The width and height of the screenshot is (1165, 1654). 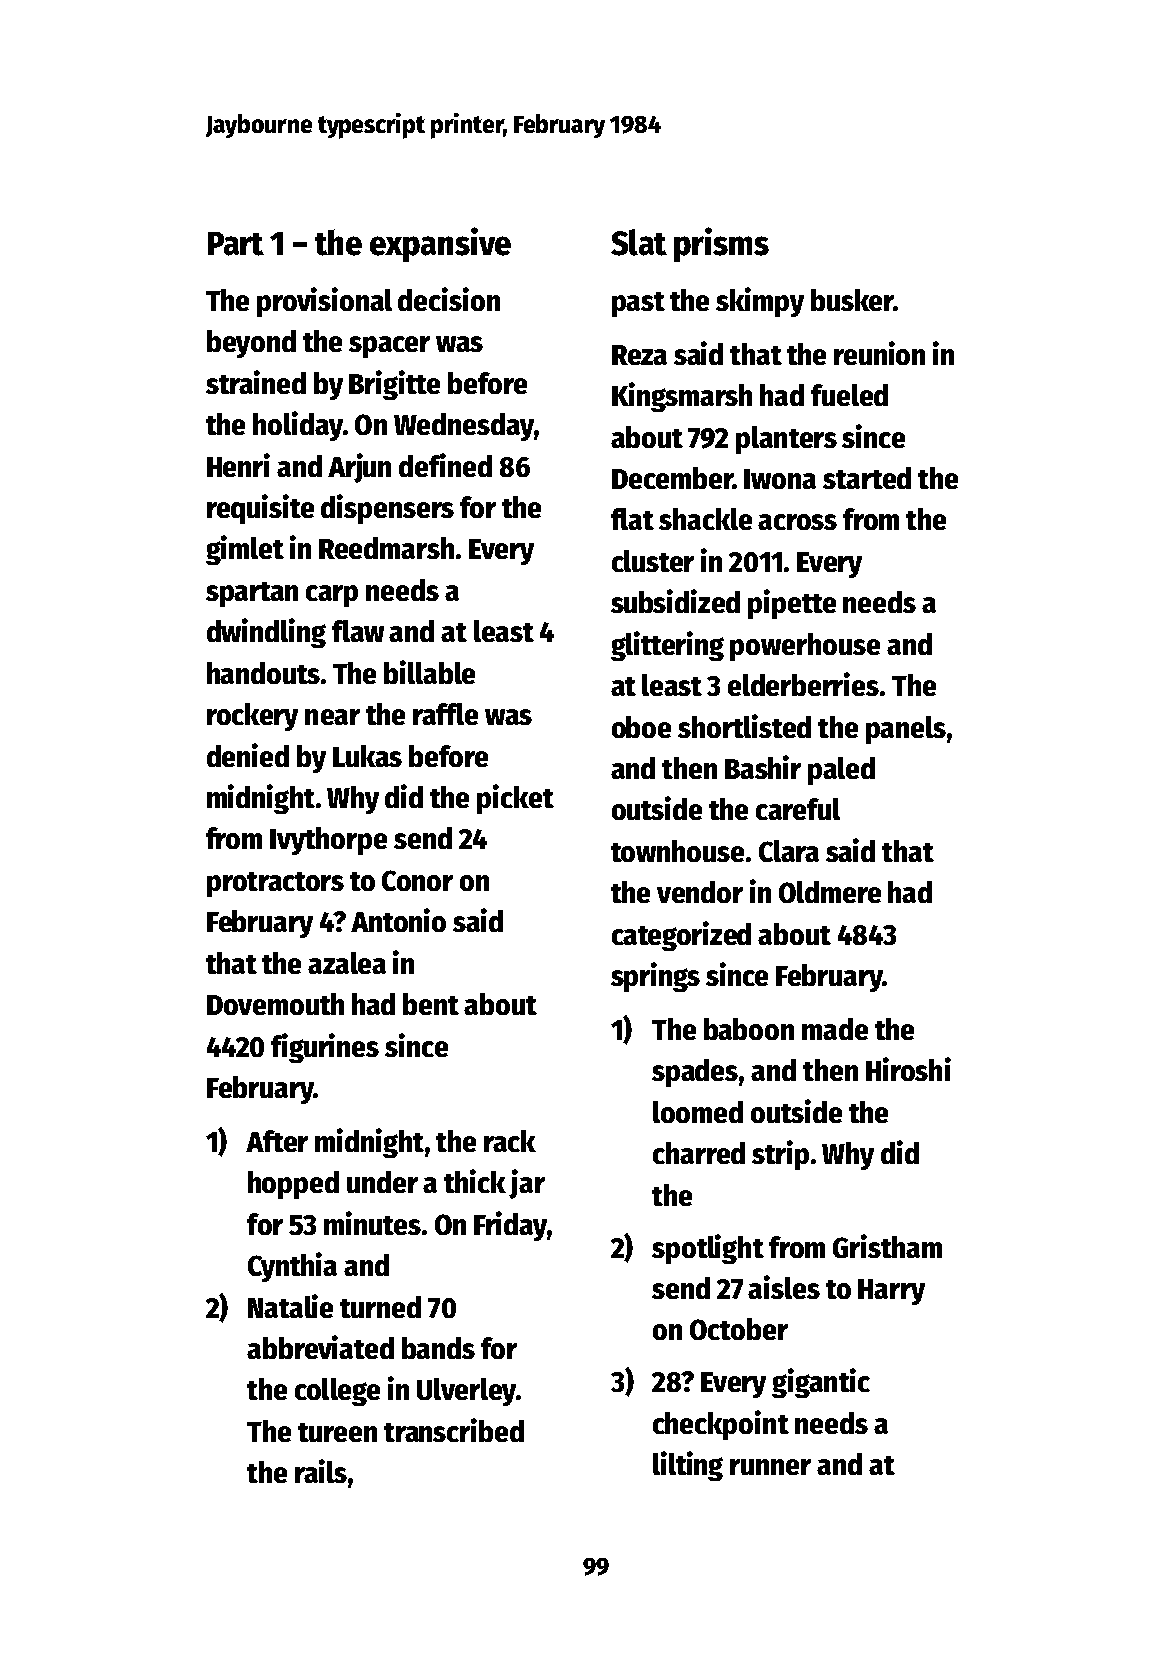 I want to click on made, so click(x=835, y=1029).
